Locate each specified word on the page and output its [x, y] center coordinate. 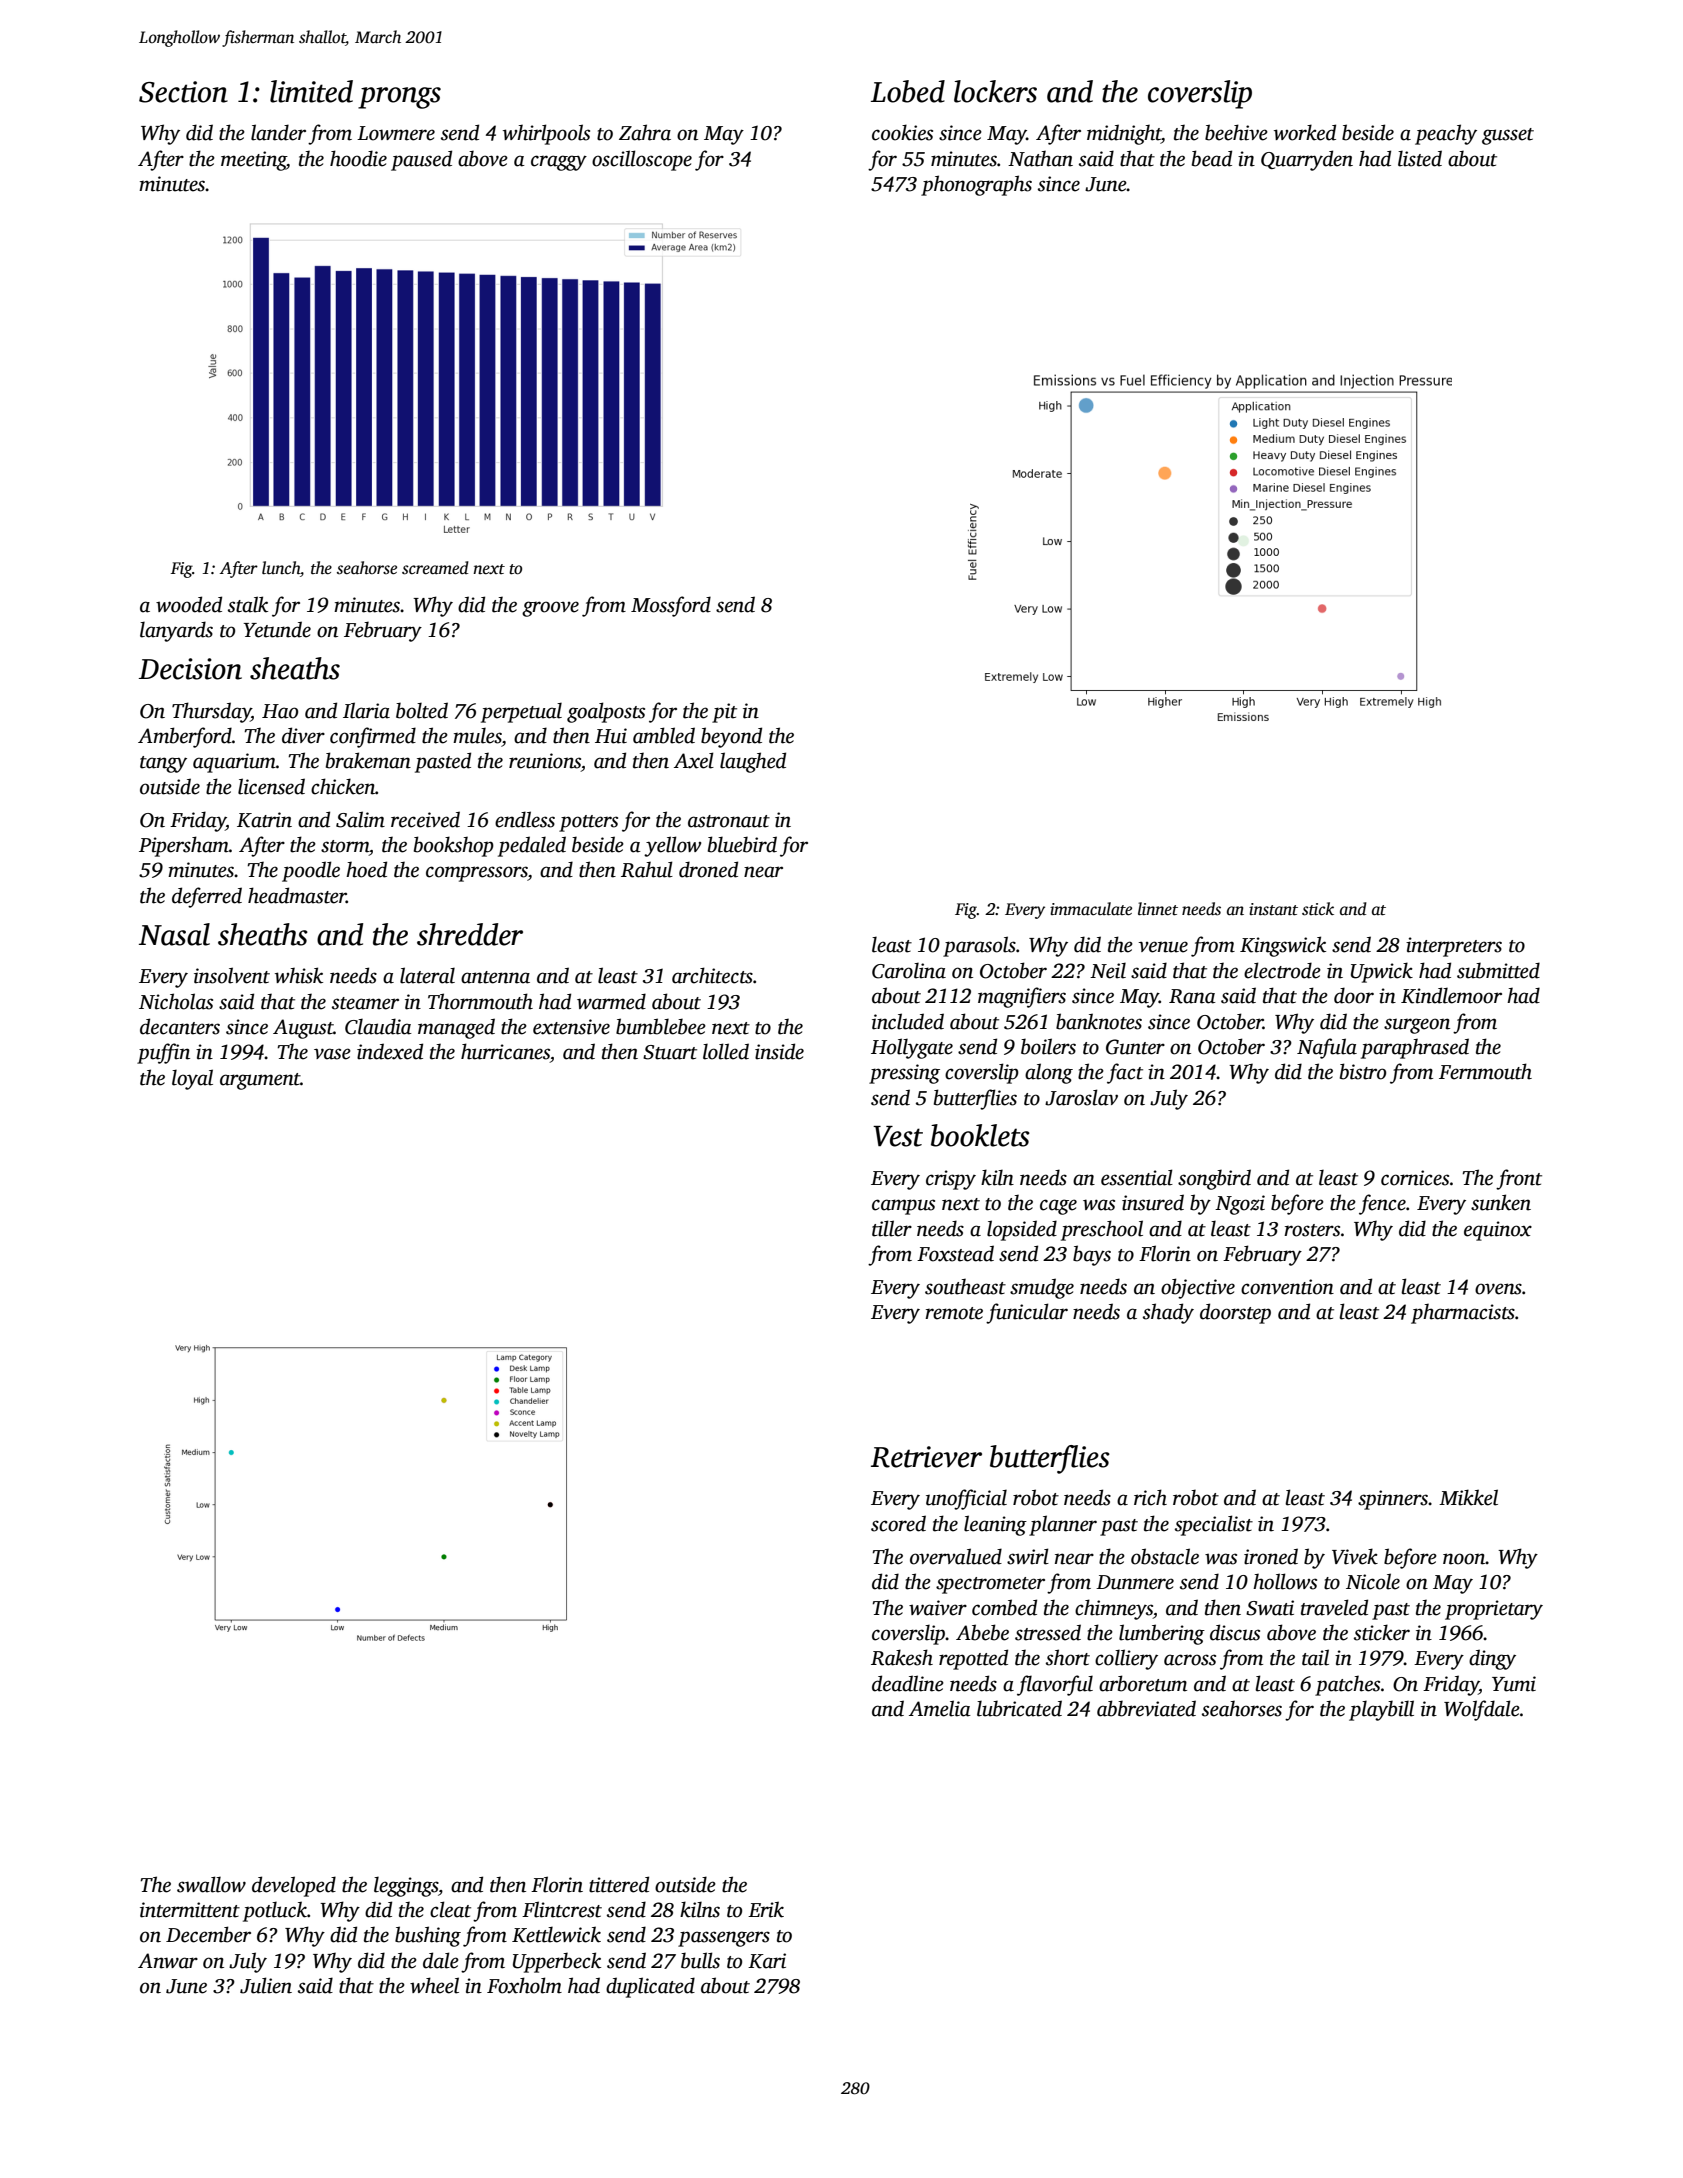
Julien [266, 1985]
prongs [399, 98]
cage [1058, 1207]
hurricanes [505, 1051]
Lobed [908, 91]
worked [1305, 132]
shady [1168, 1313]
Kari [767, 1961]
